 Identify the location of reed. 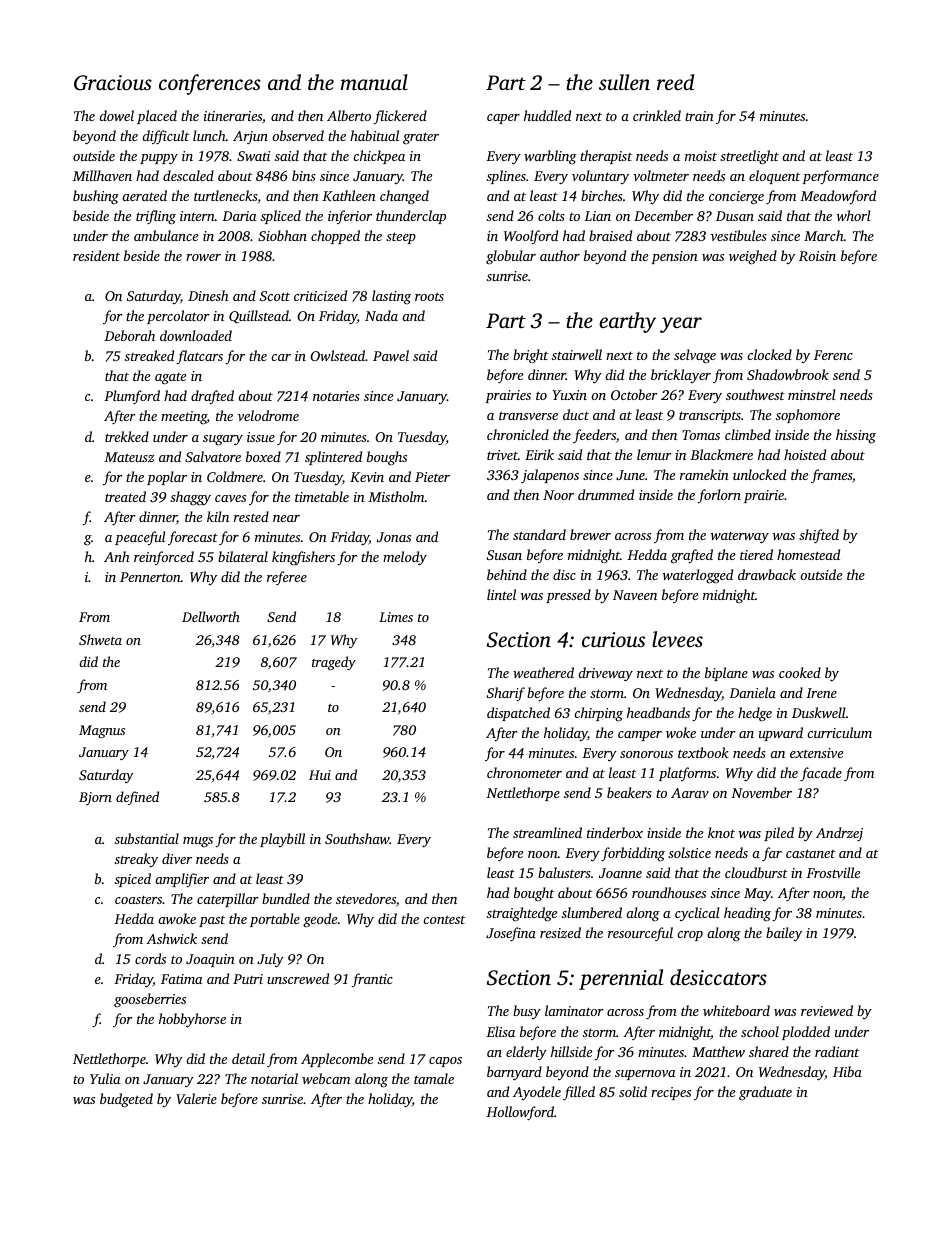
(675, 82).
